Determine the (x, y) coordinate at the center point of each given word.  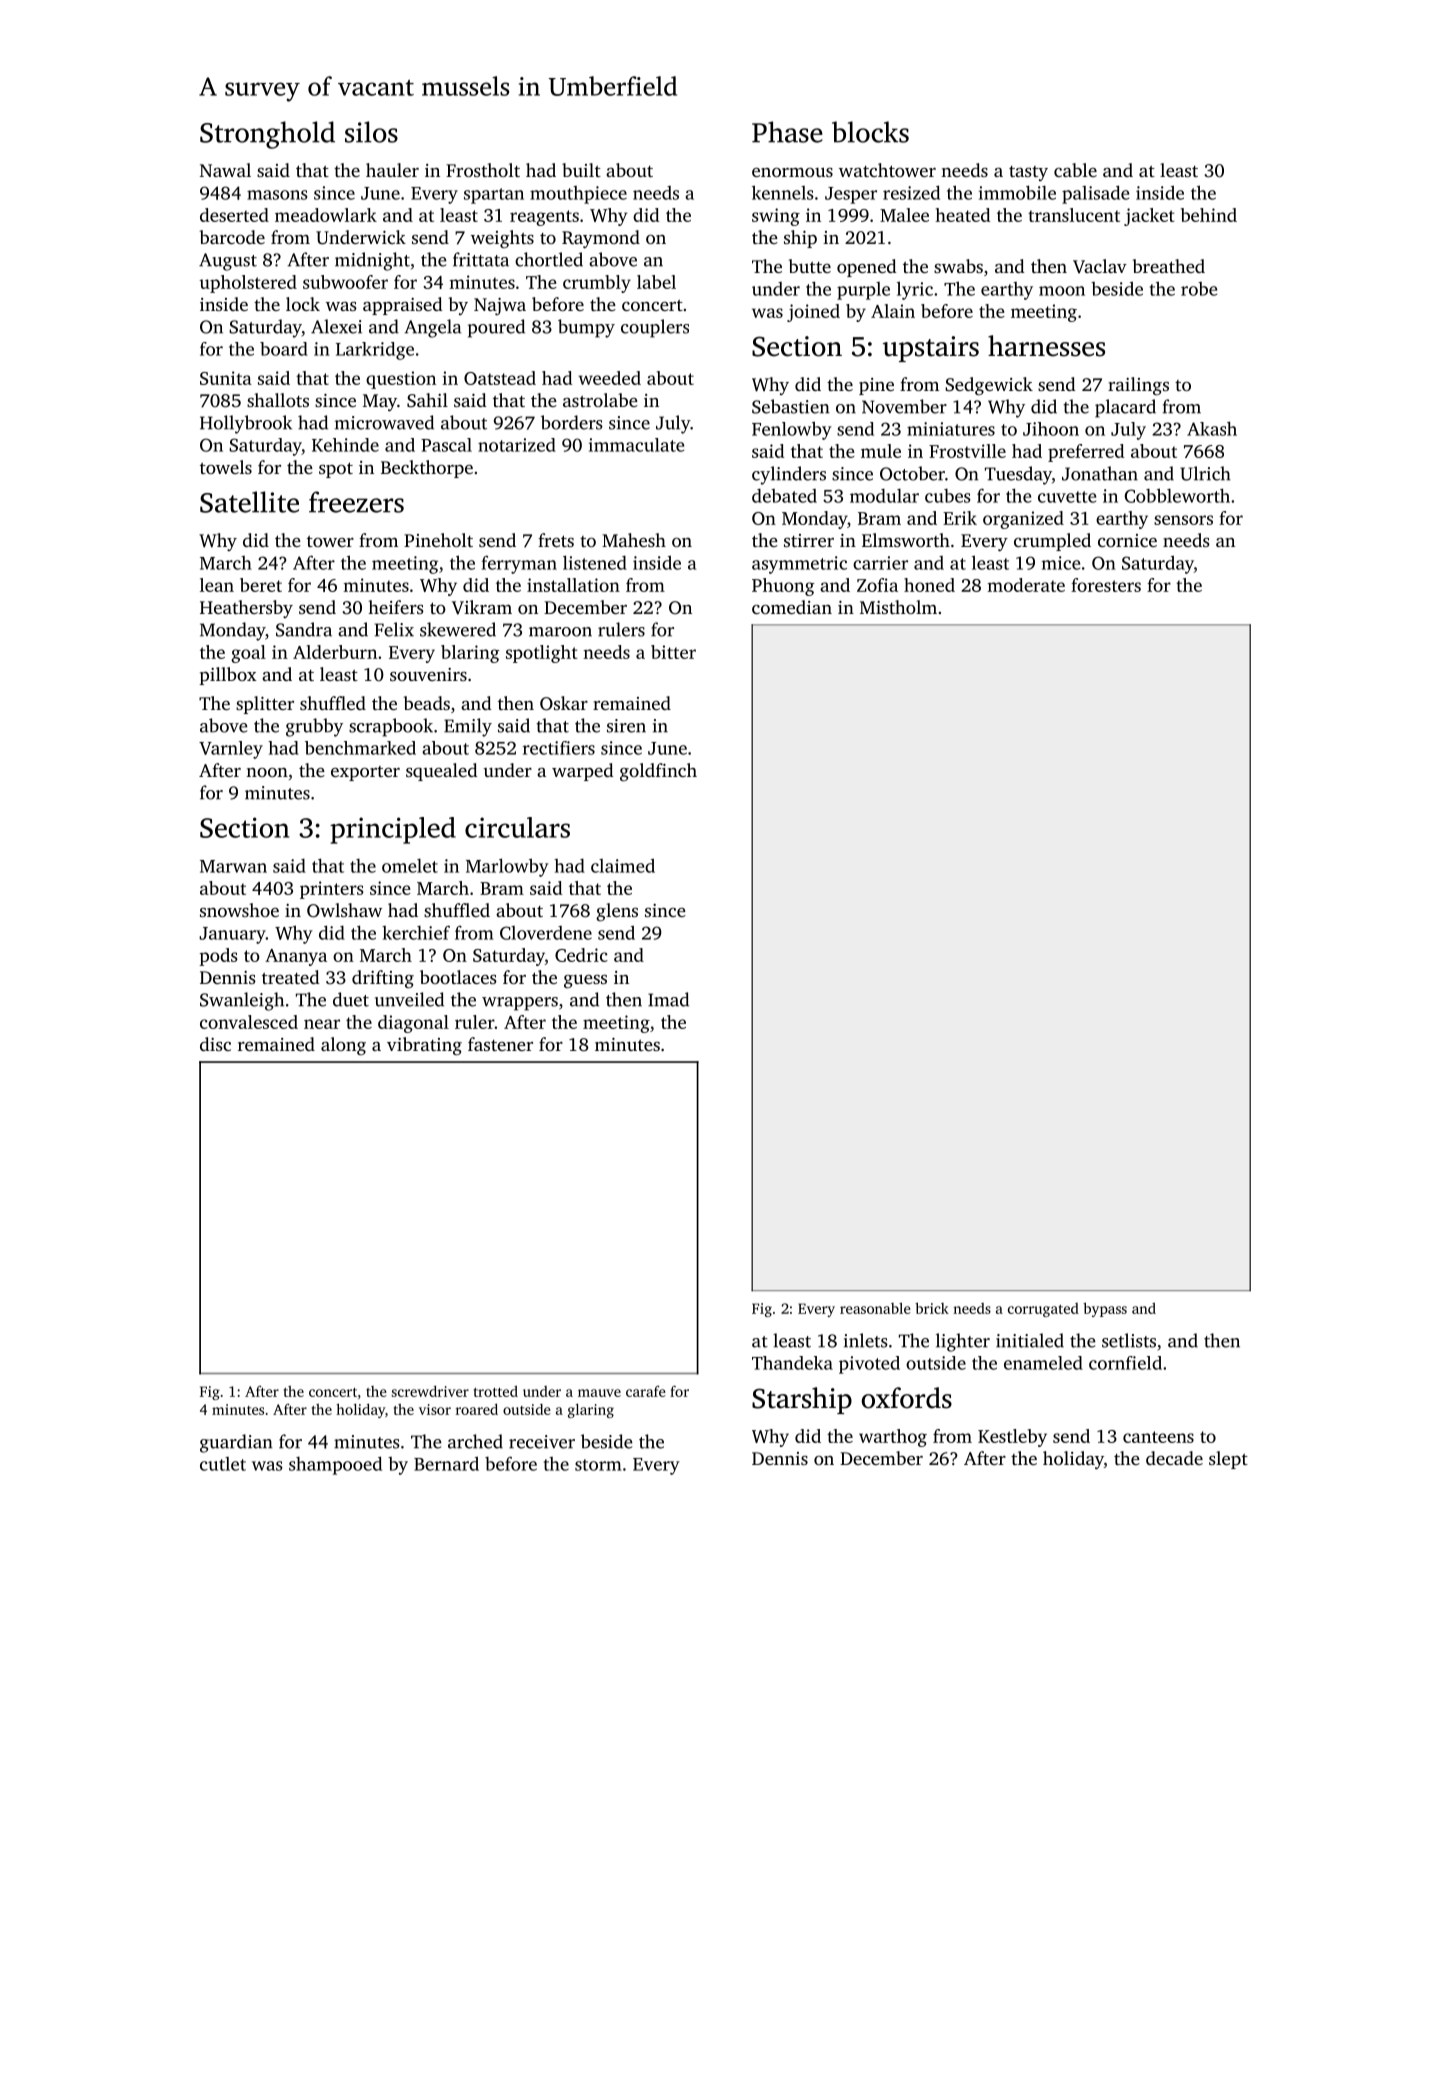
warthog (893, 1438)
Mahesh (634, 540)
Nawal (225, 170)
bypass (1105, 1309)
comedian (792, 607)
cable (1075, 170)
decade (1174, 1458)
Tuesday (1018, 475)
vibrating (424, 1046)
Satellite (249, 502)
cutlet (223, 1464)
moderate (1026, 585)
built (581, 170)
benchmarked (360, 748)
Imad (668, 999)
